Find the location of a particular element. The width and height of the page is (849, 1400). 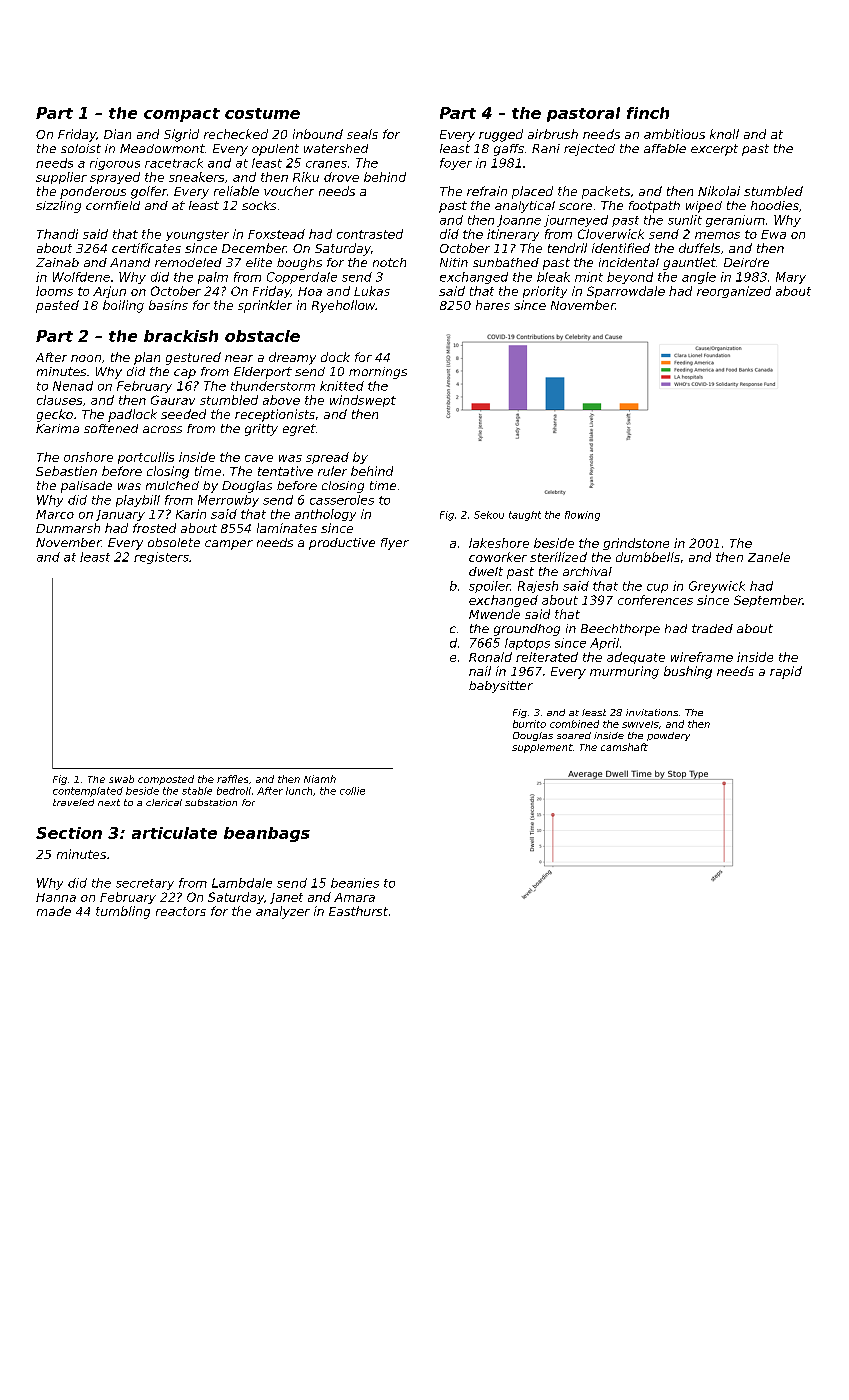

knoll is located at coordinates (724, 134).
